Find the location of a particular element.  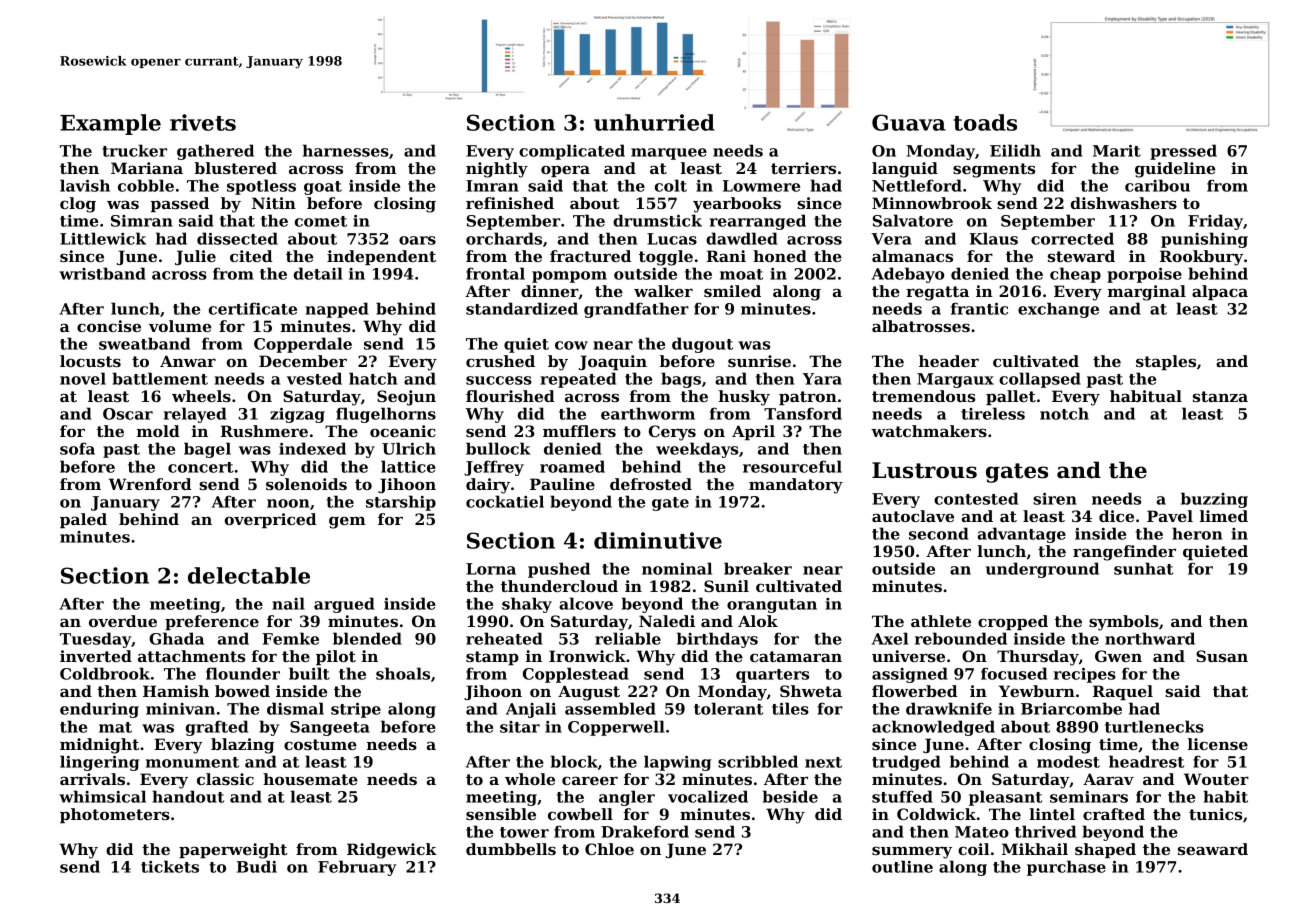

beside is located at coordinates (790, 796).
